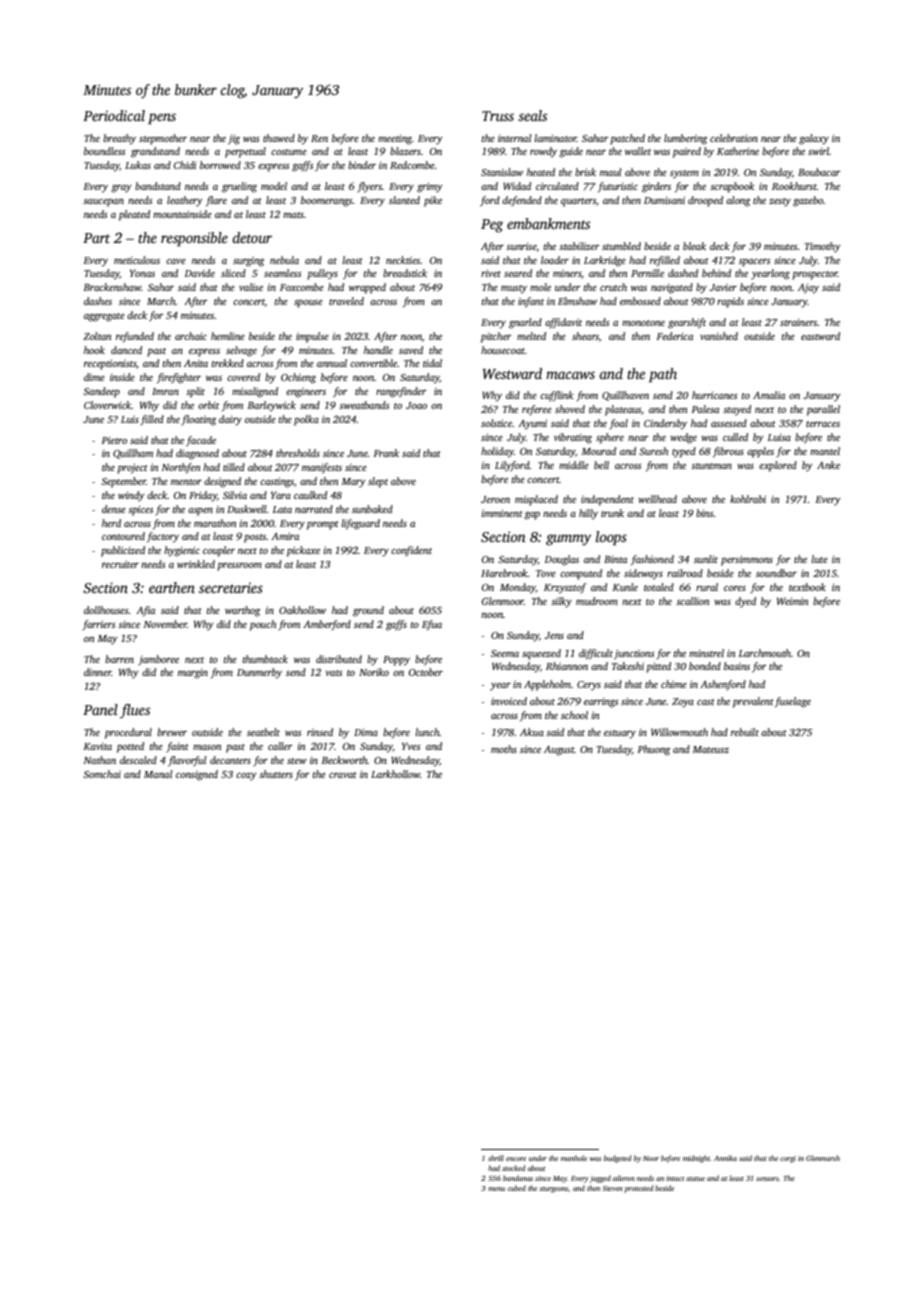 The height and width of the document is (1308, 924). Describe the element at coordinates (634, 654) in the document. I see `junctions` at that location.
